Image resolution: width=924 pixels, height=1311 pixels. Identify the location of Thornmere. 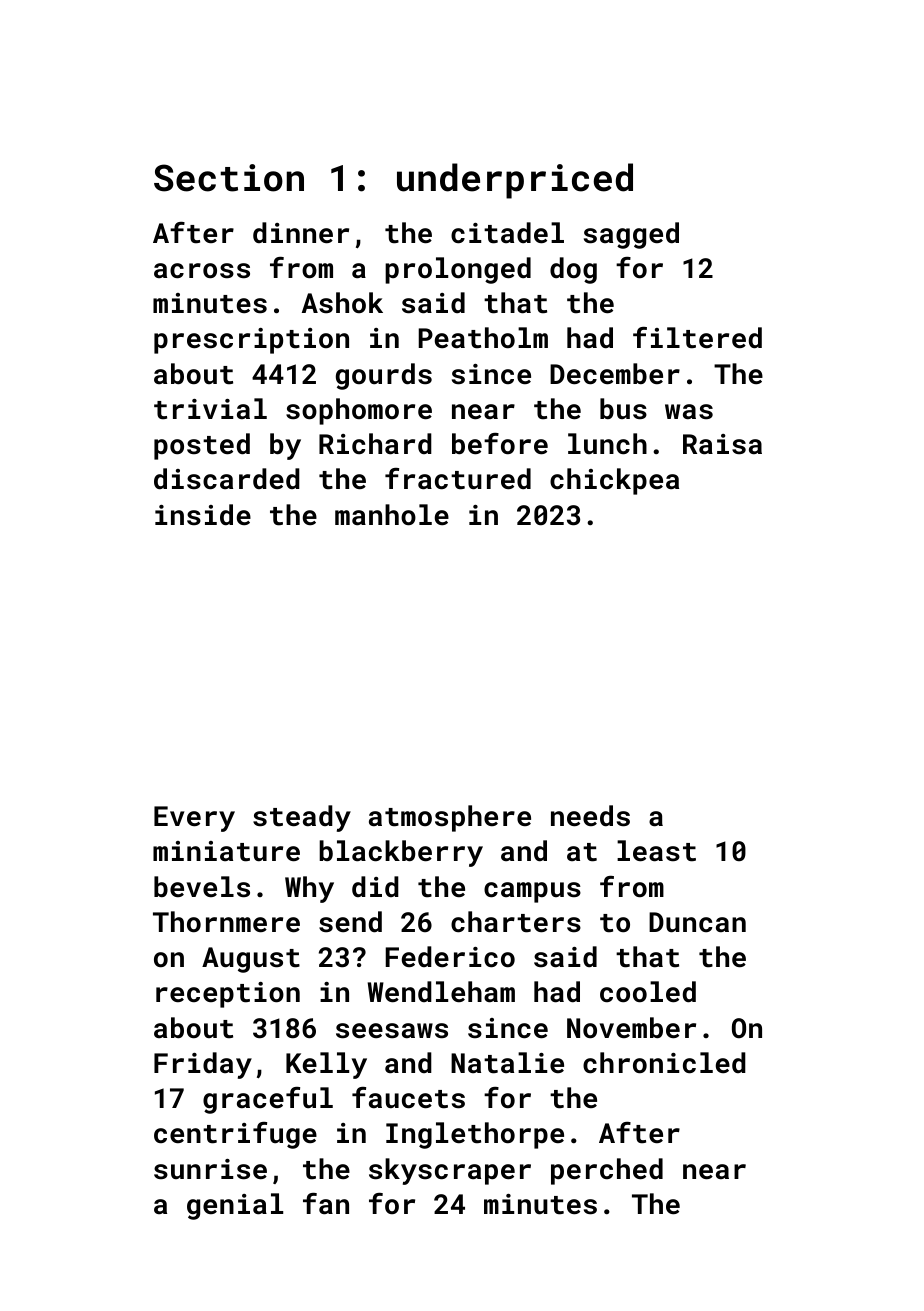
(226, 922).
